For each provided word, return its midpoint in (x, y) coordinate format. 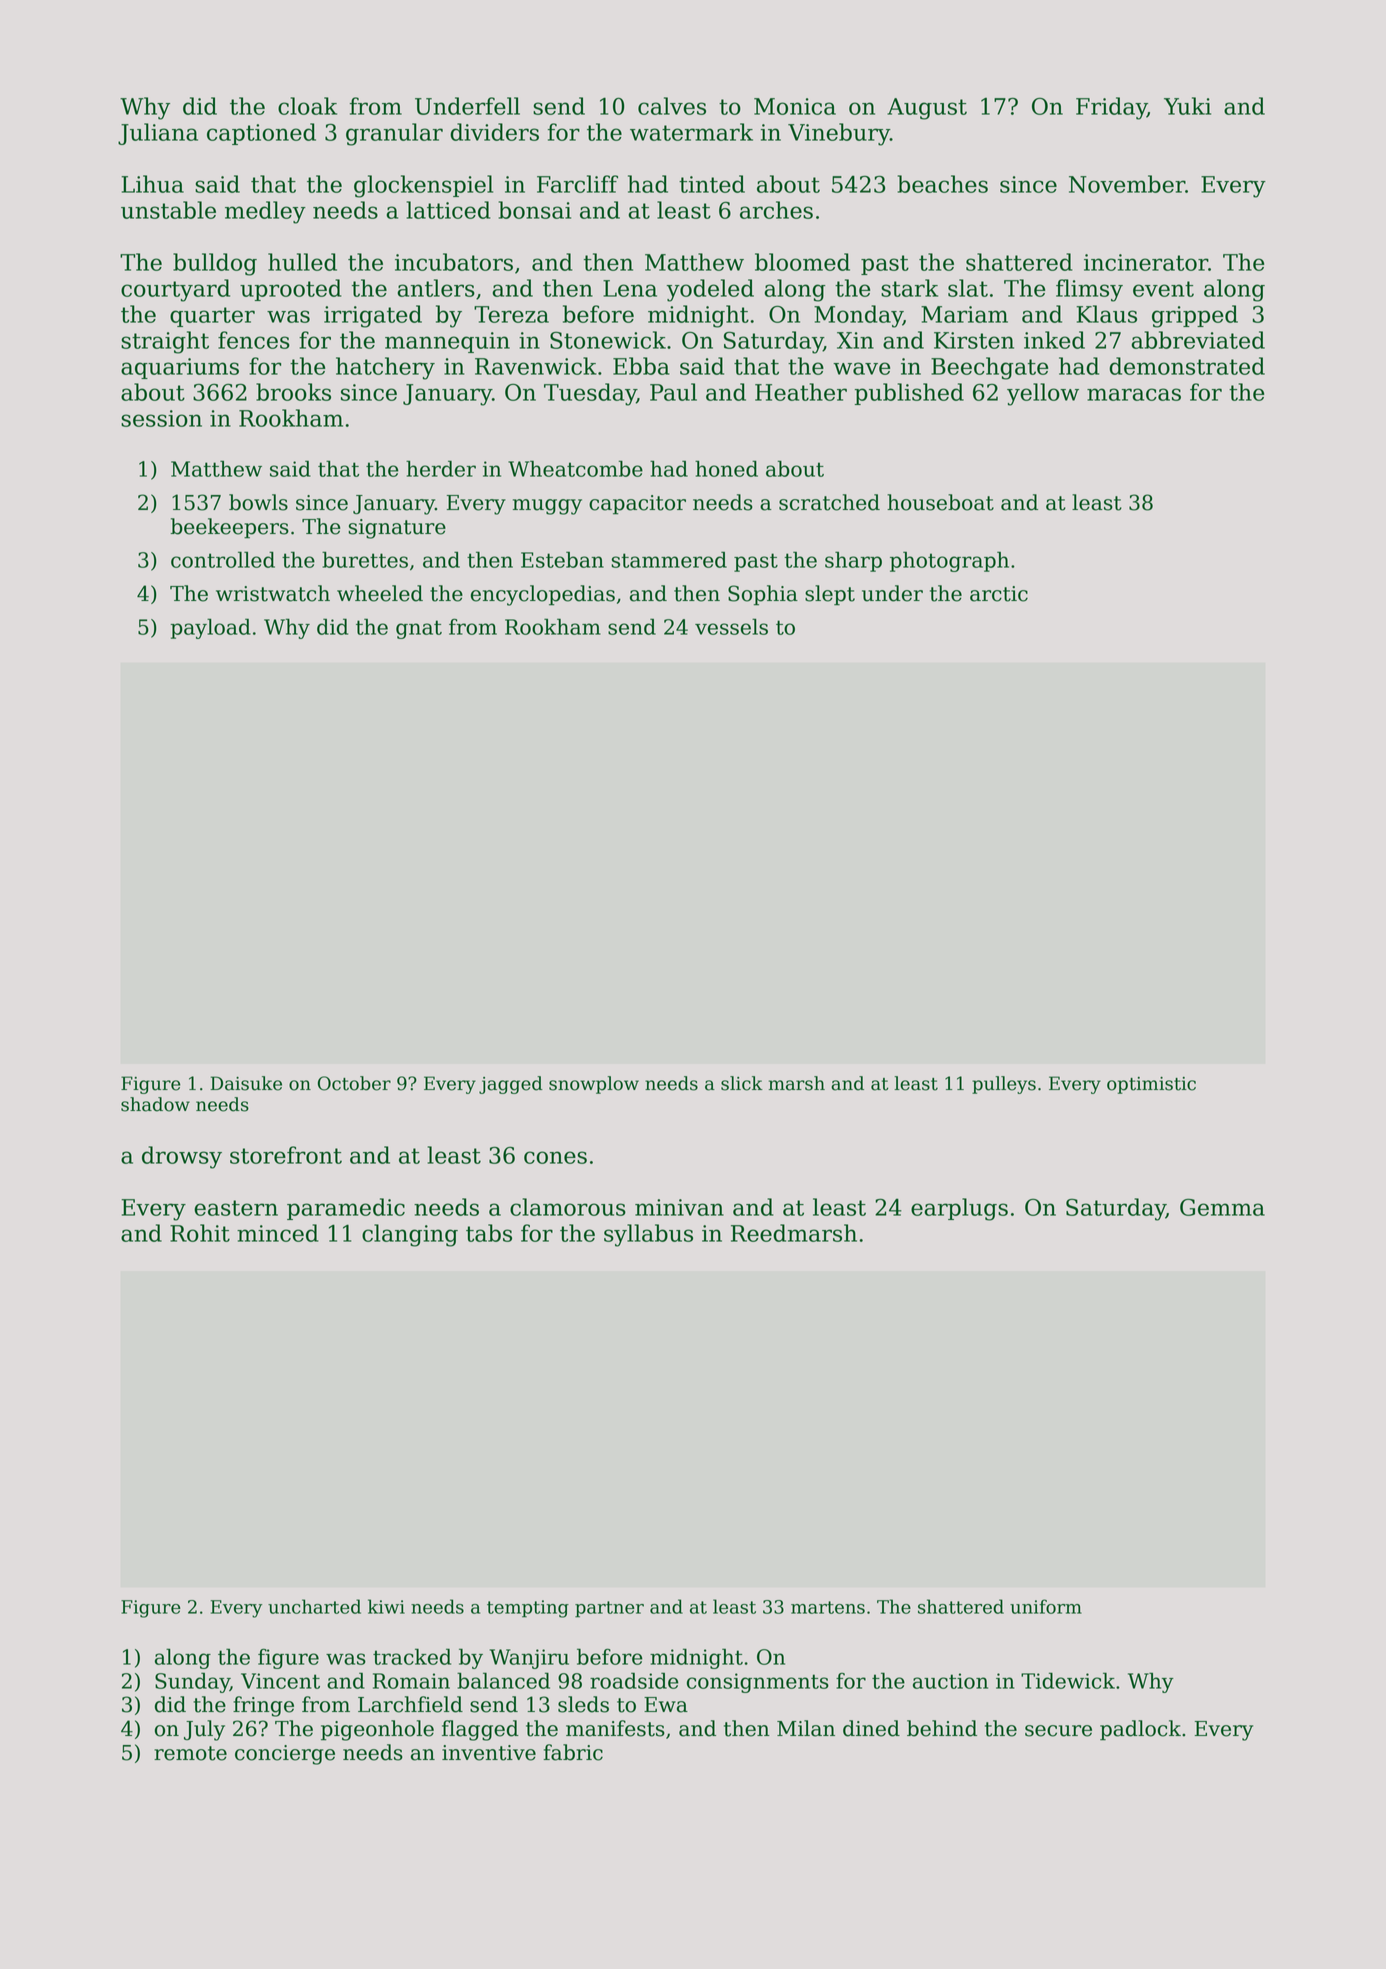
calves (672, 106)
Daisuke (246, 1083)
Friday (1111, 108)
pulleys (1004, 1085)
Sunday (192, 1682)
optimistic (1151, 1085)
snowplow (594, 1085)
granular (394, 134)
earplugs (959, 1209)
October (354, 1083)
